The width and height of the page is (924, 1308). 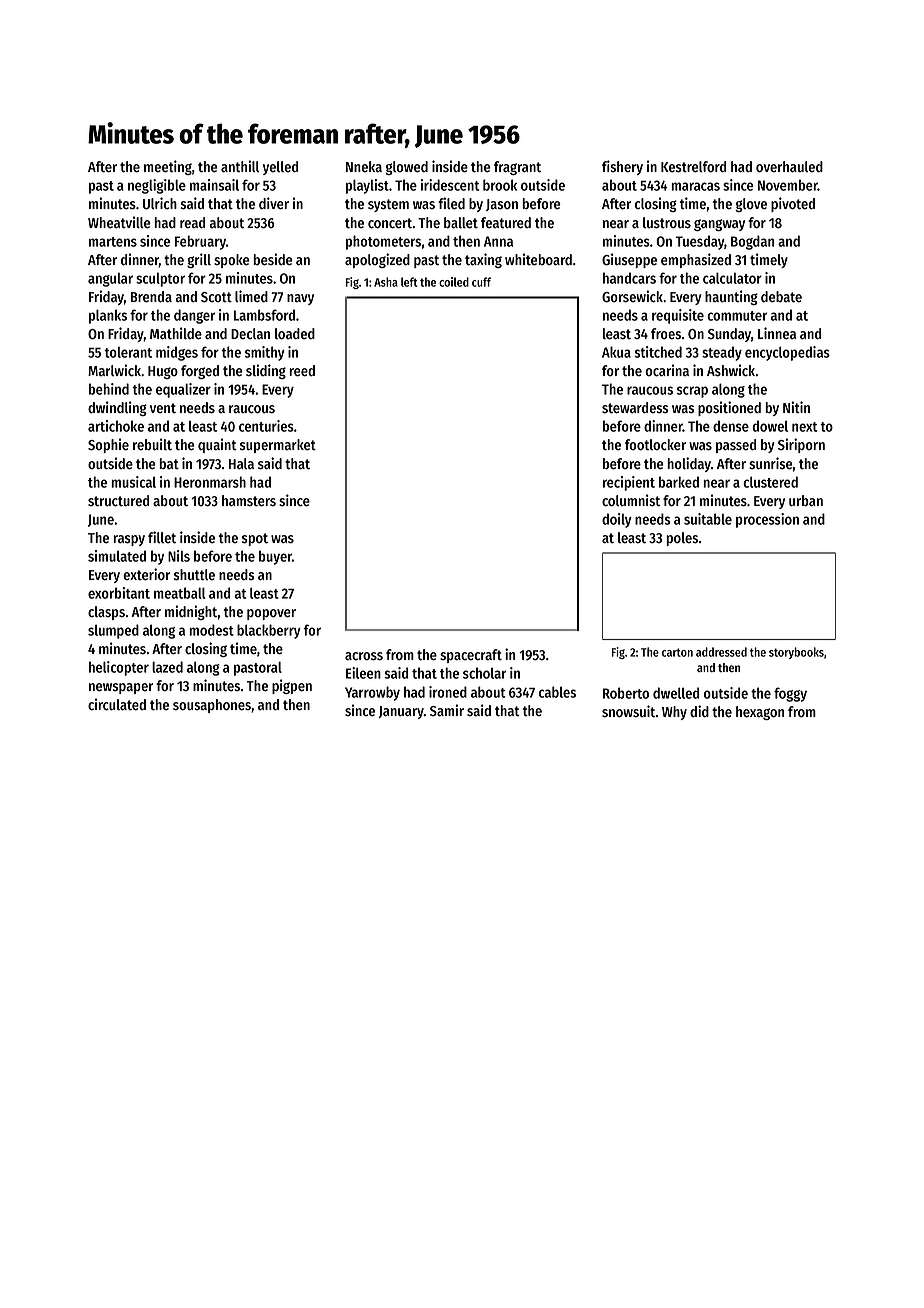 I want to click on midges, so click(x=177, y=353).
